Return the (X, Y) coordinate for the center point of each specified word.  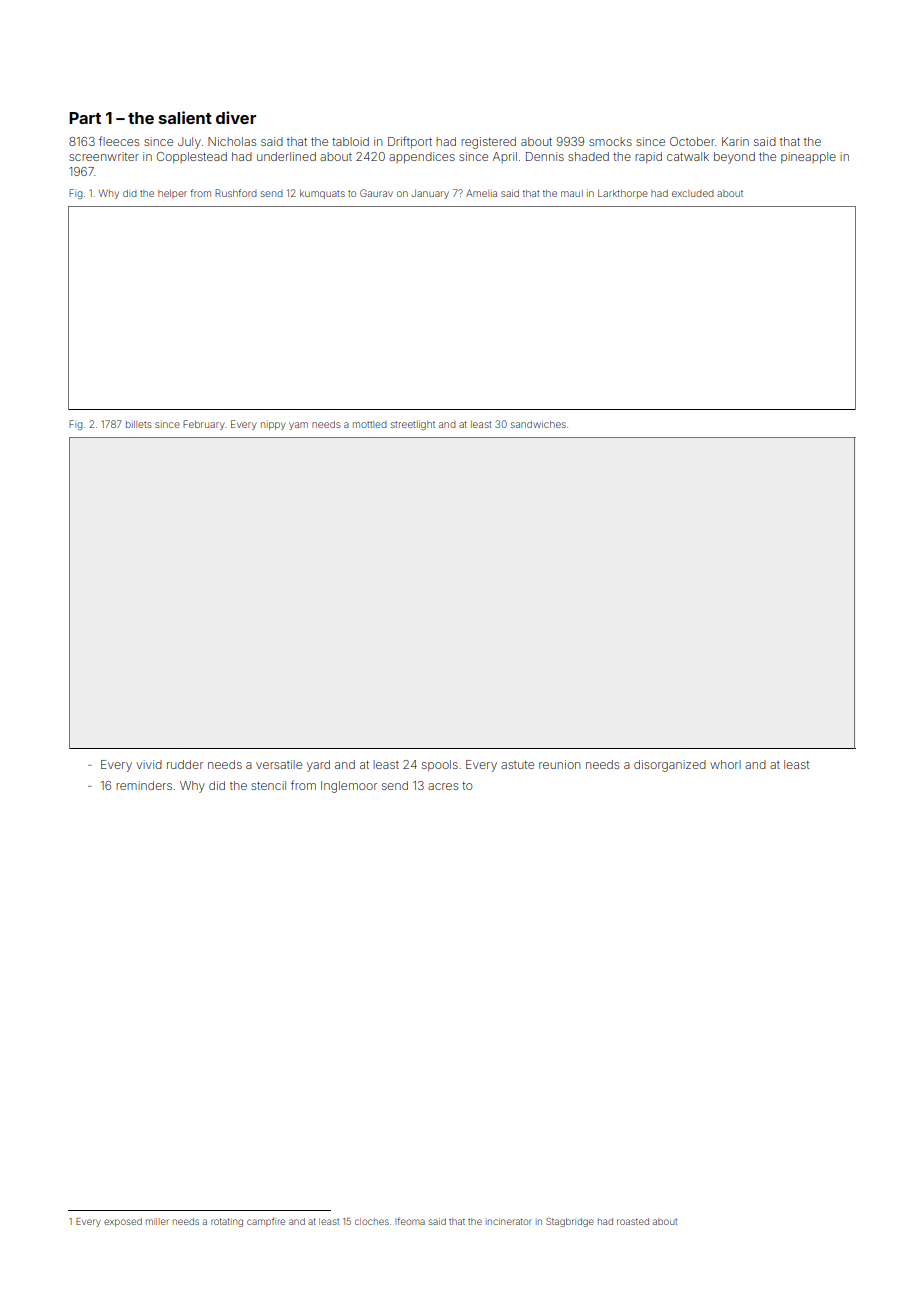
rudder (185, 764)
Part (85, 118)
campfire (266, 1222)
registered (488, 143)
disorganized (670, 766)
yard (318, 766)
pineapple (808, 158)
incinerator (509, 1221)
